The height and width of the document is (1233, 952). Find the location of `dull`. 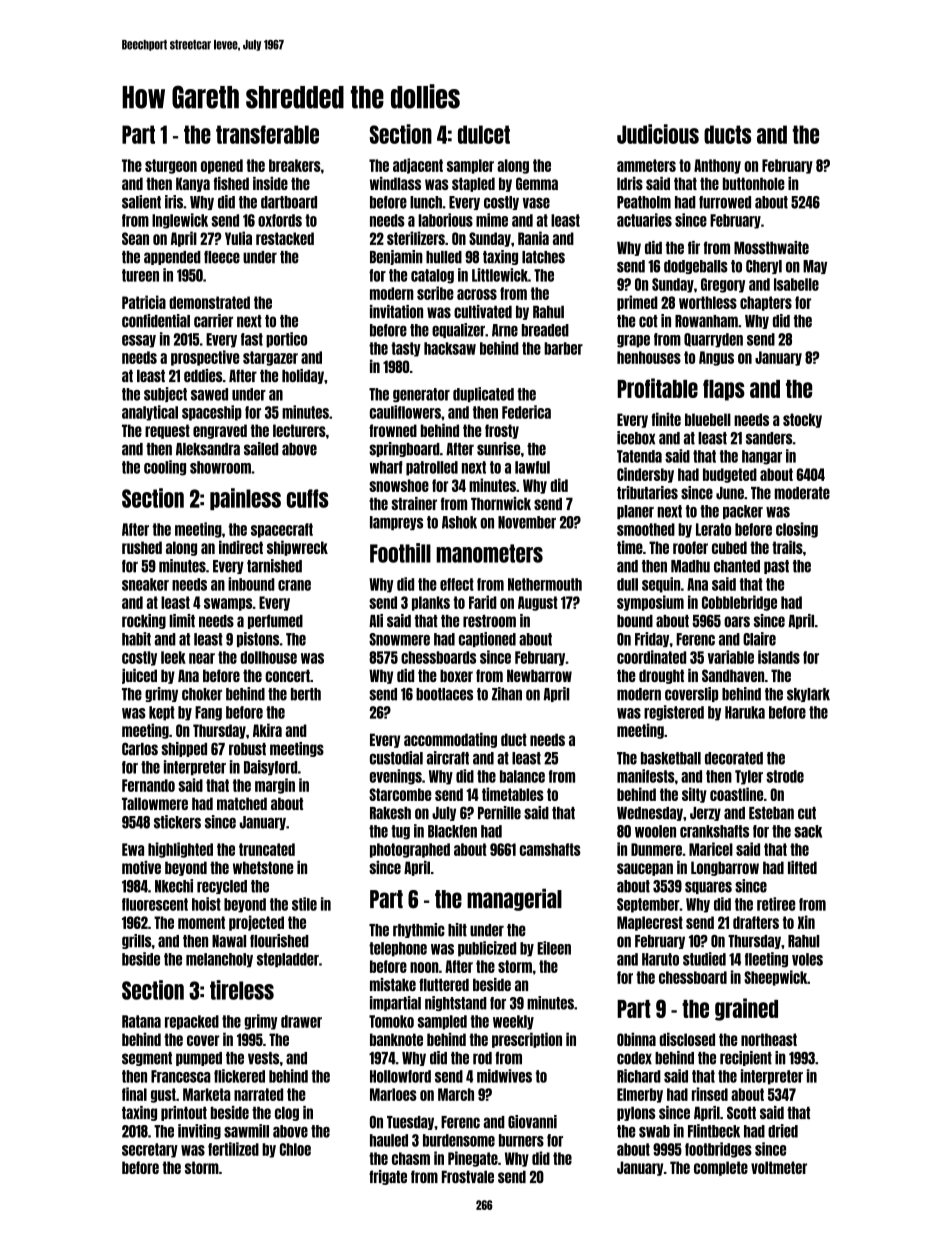

dull is located at coordinates (627, 584).
